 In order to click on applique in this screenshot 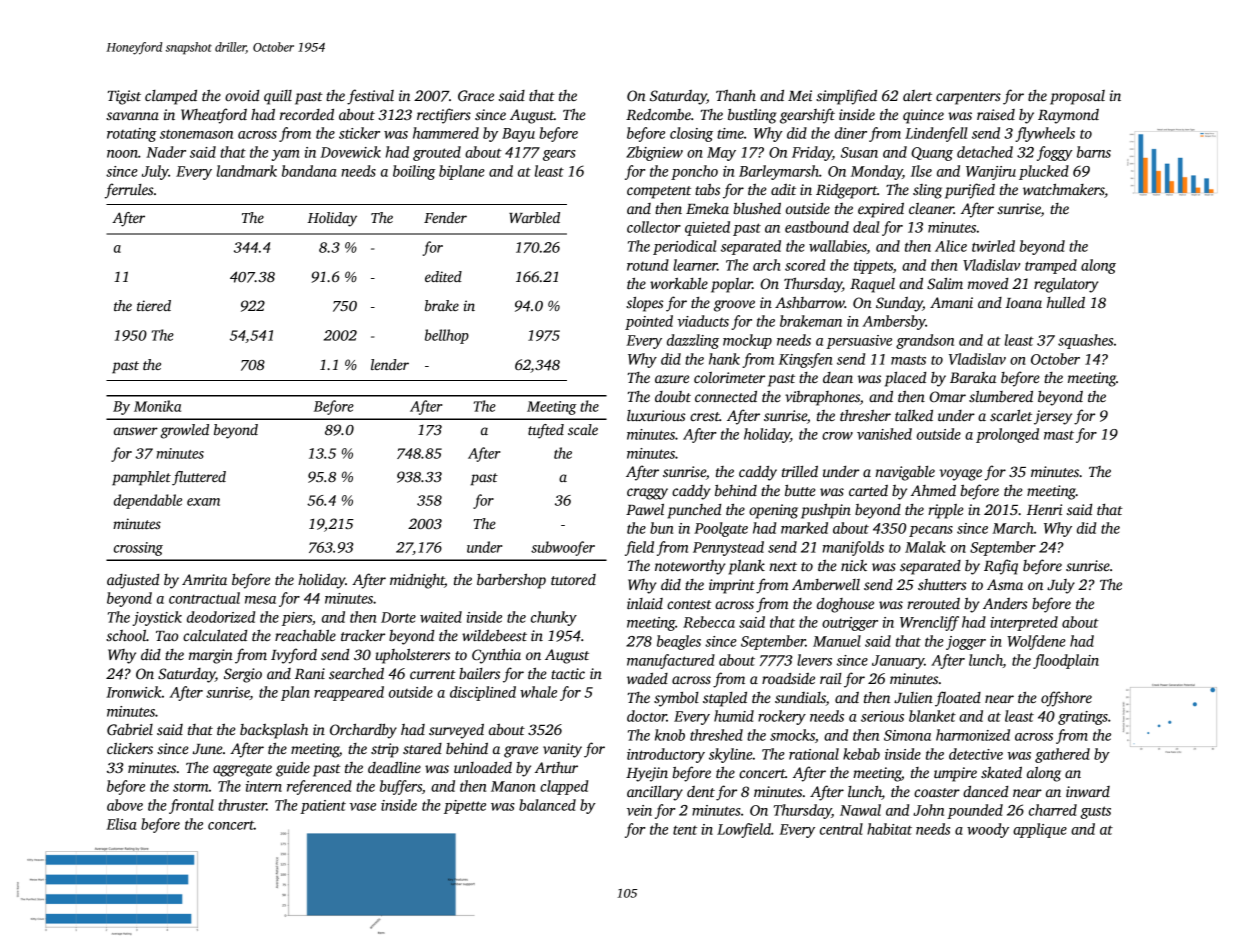, I will do `click(1040, 830)`.
